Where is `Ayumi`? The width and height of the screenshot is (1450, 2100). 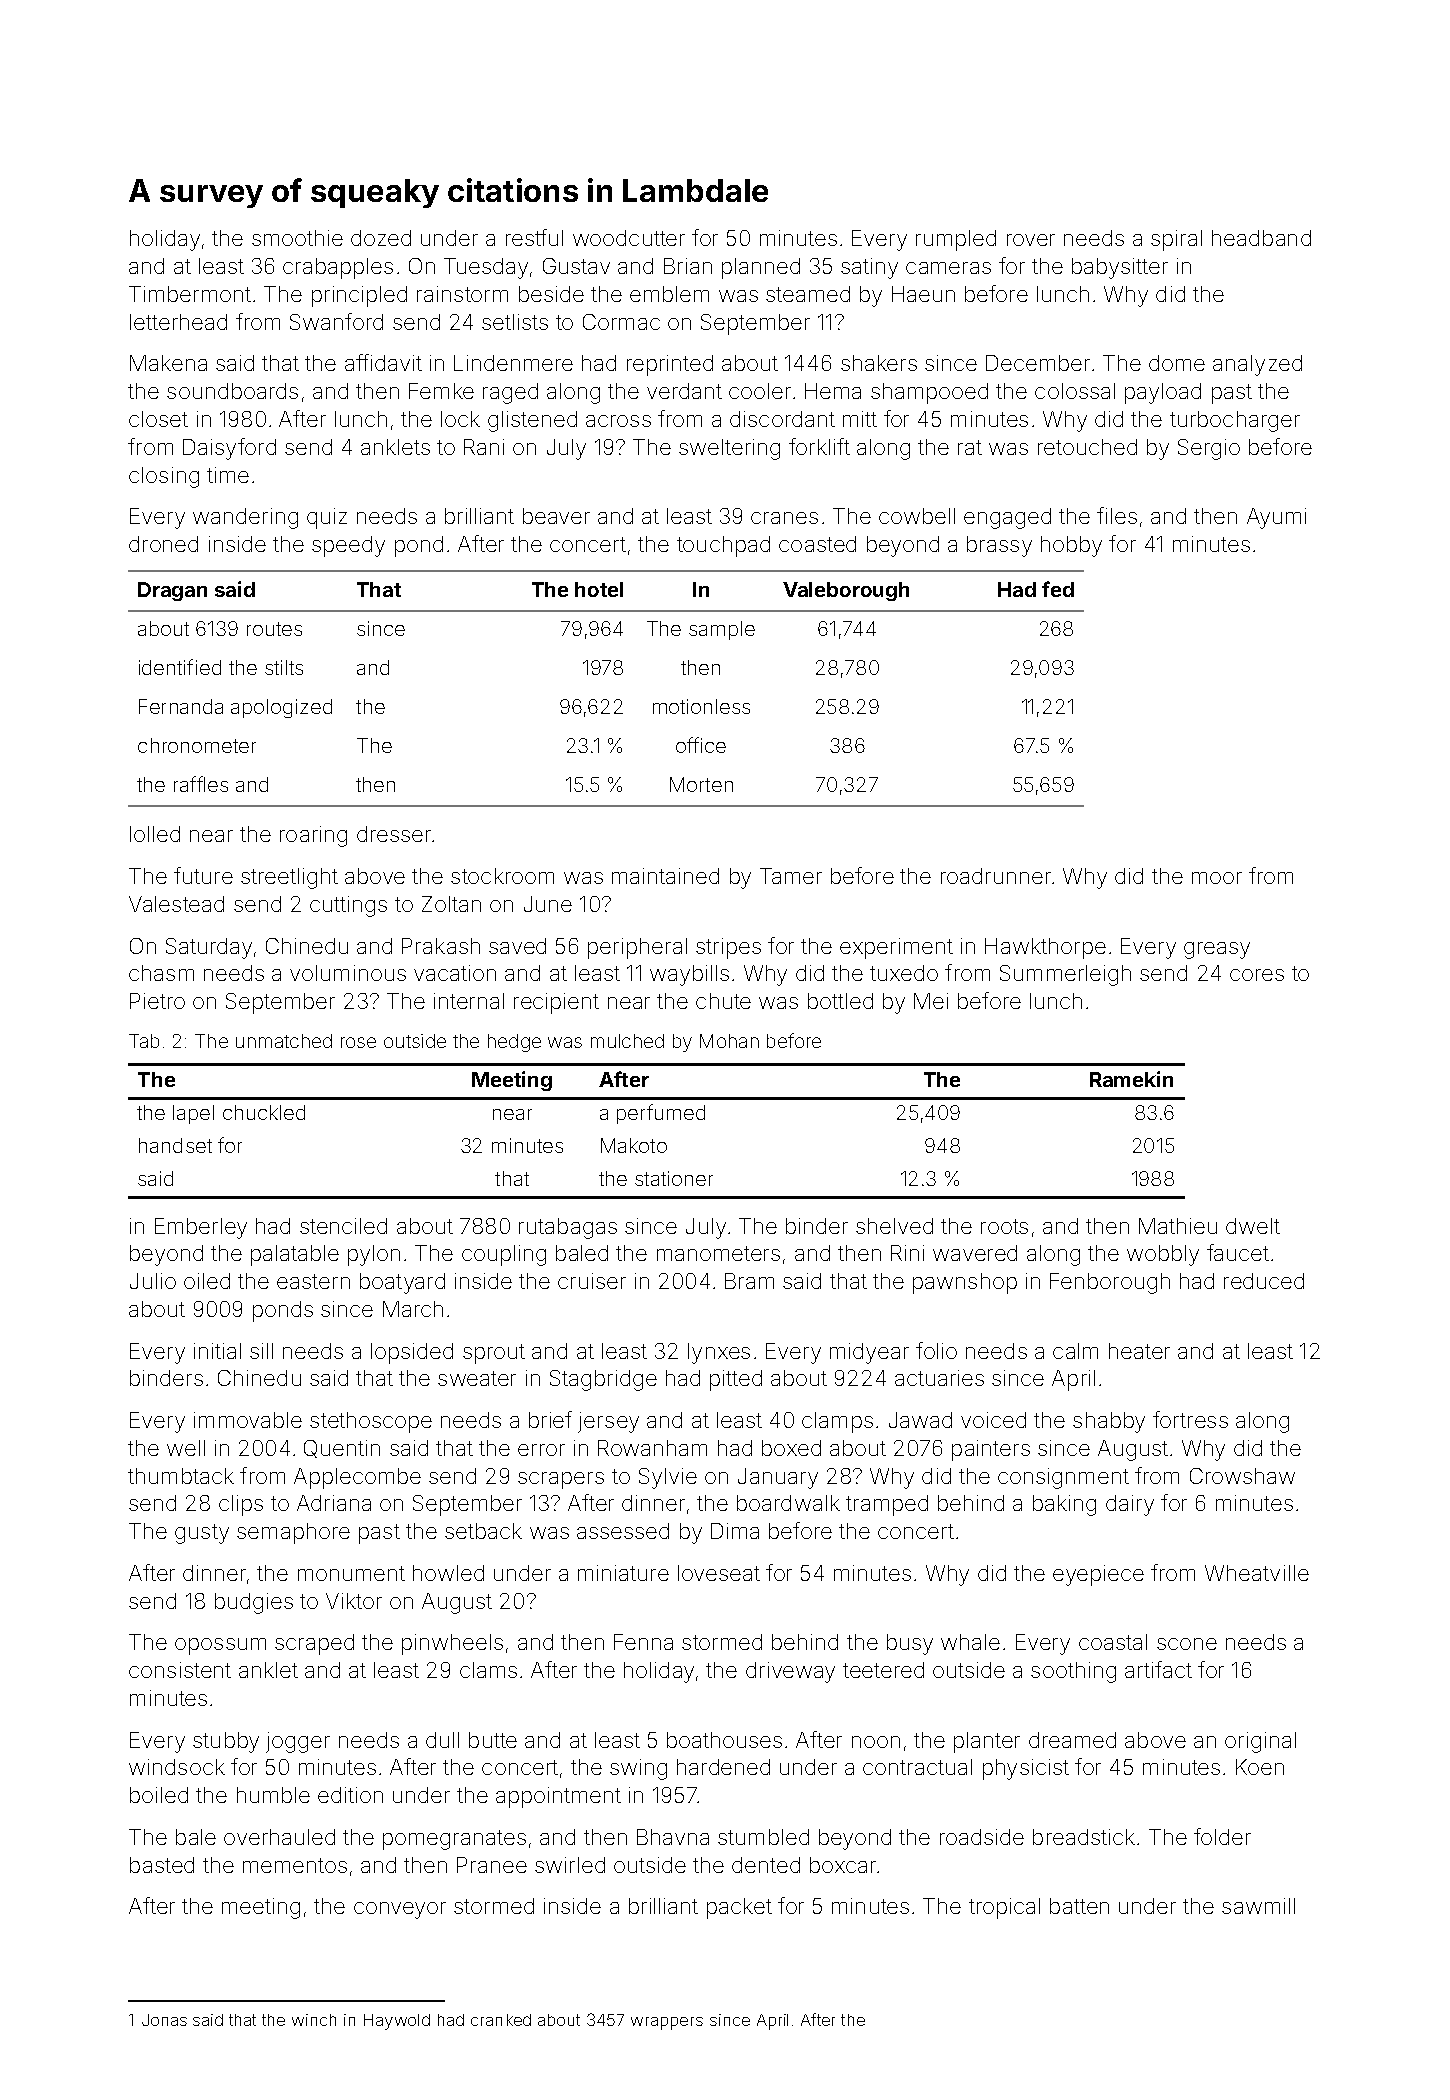 Ayumi is located at coordinates (1276, 518).
